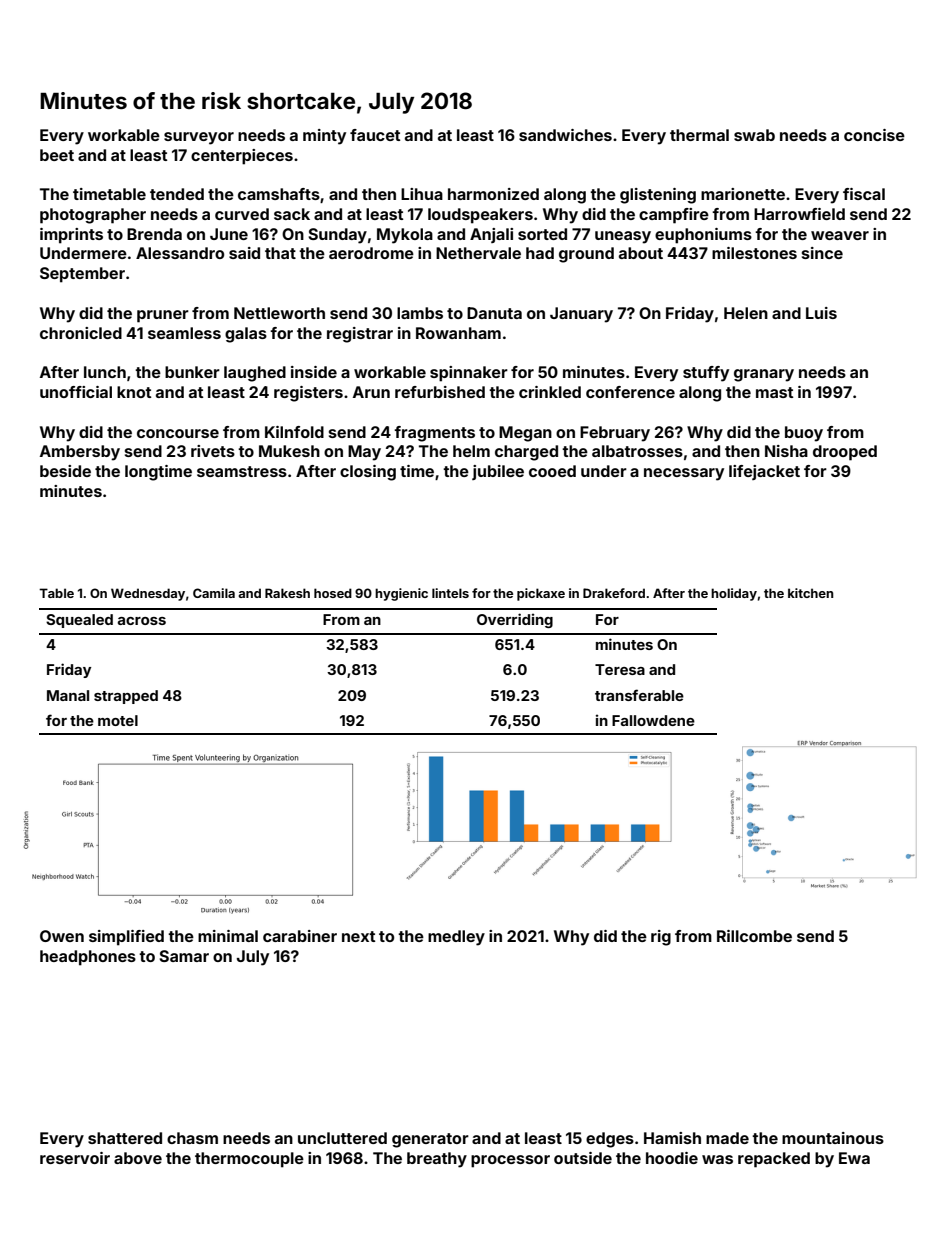  What do you see at coordinates (810, 593) in the image?
I see `kitchen` at bounding box center [810, 593].
